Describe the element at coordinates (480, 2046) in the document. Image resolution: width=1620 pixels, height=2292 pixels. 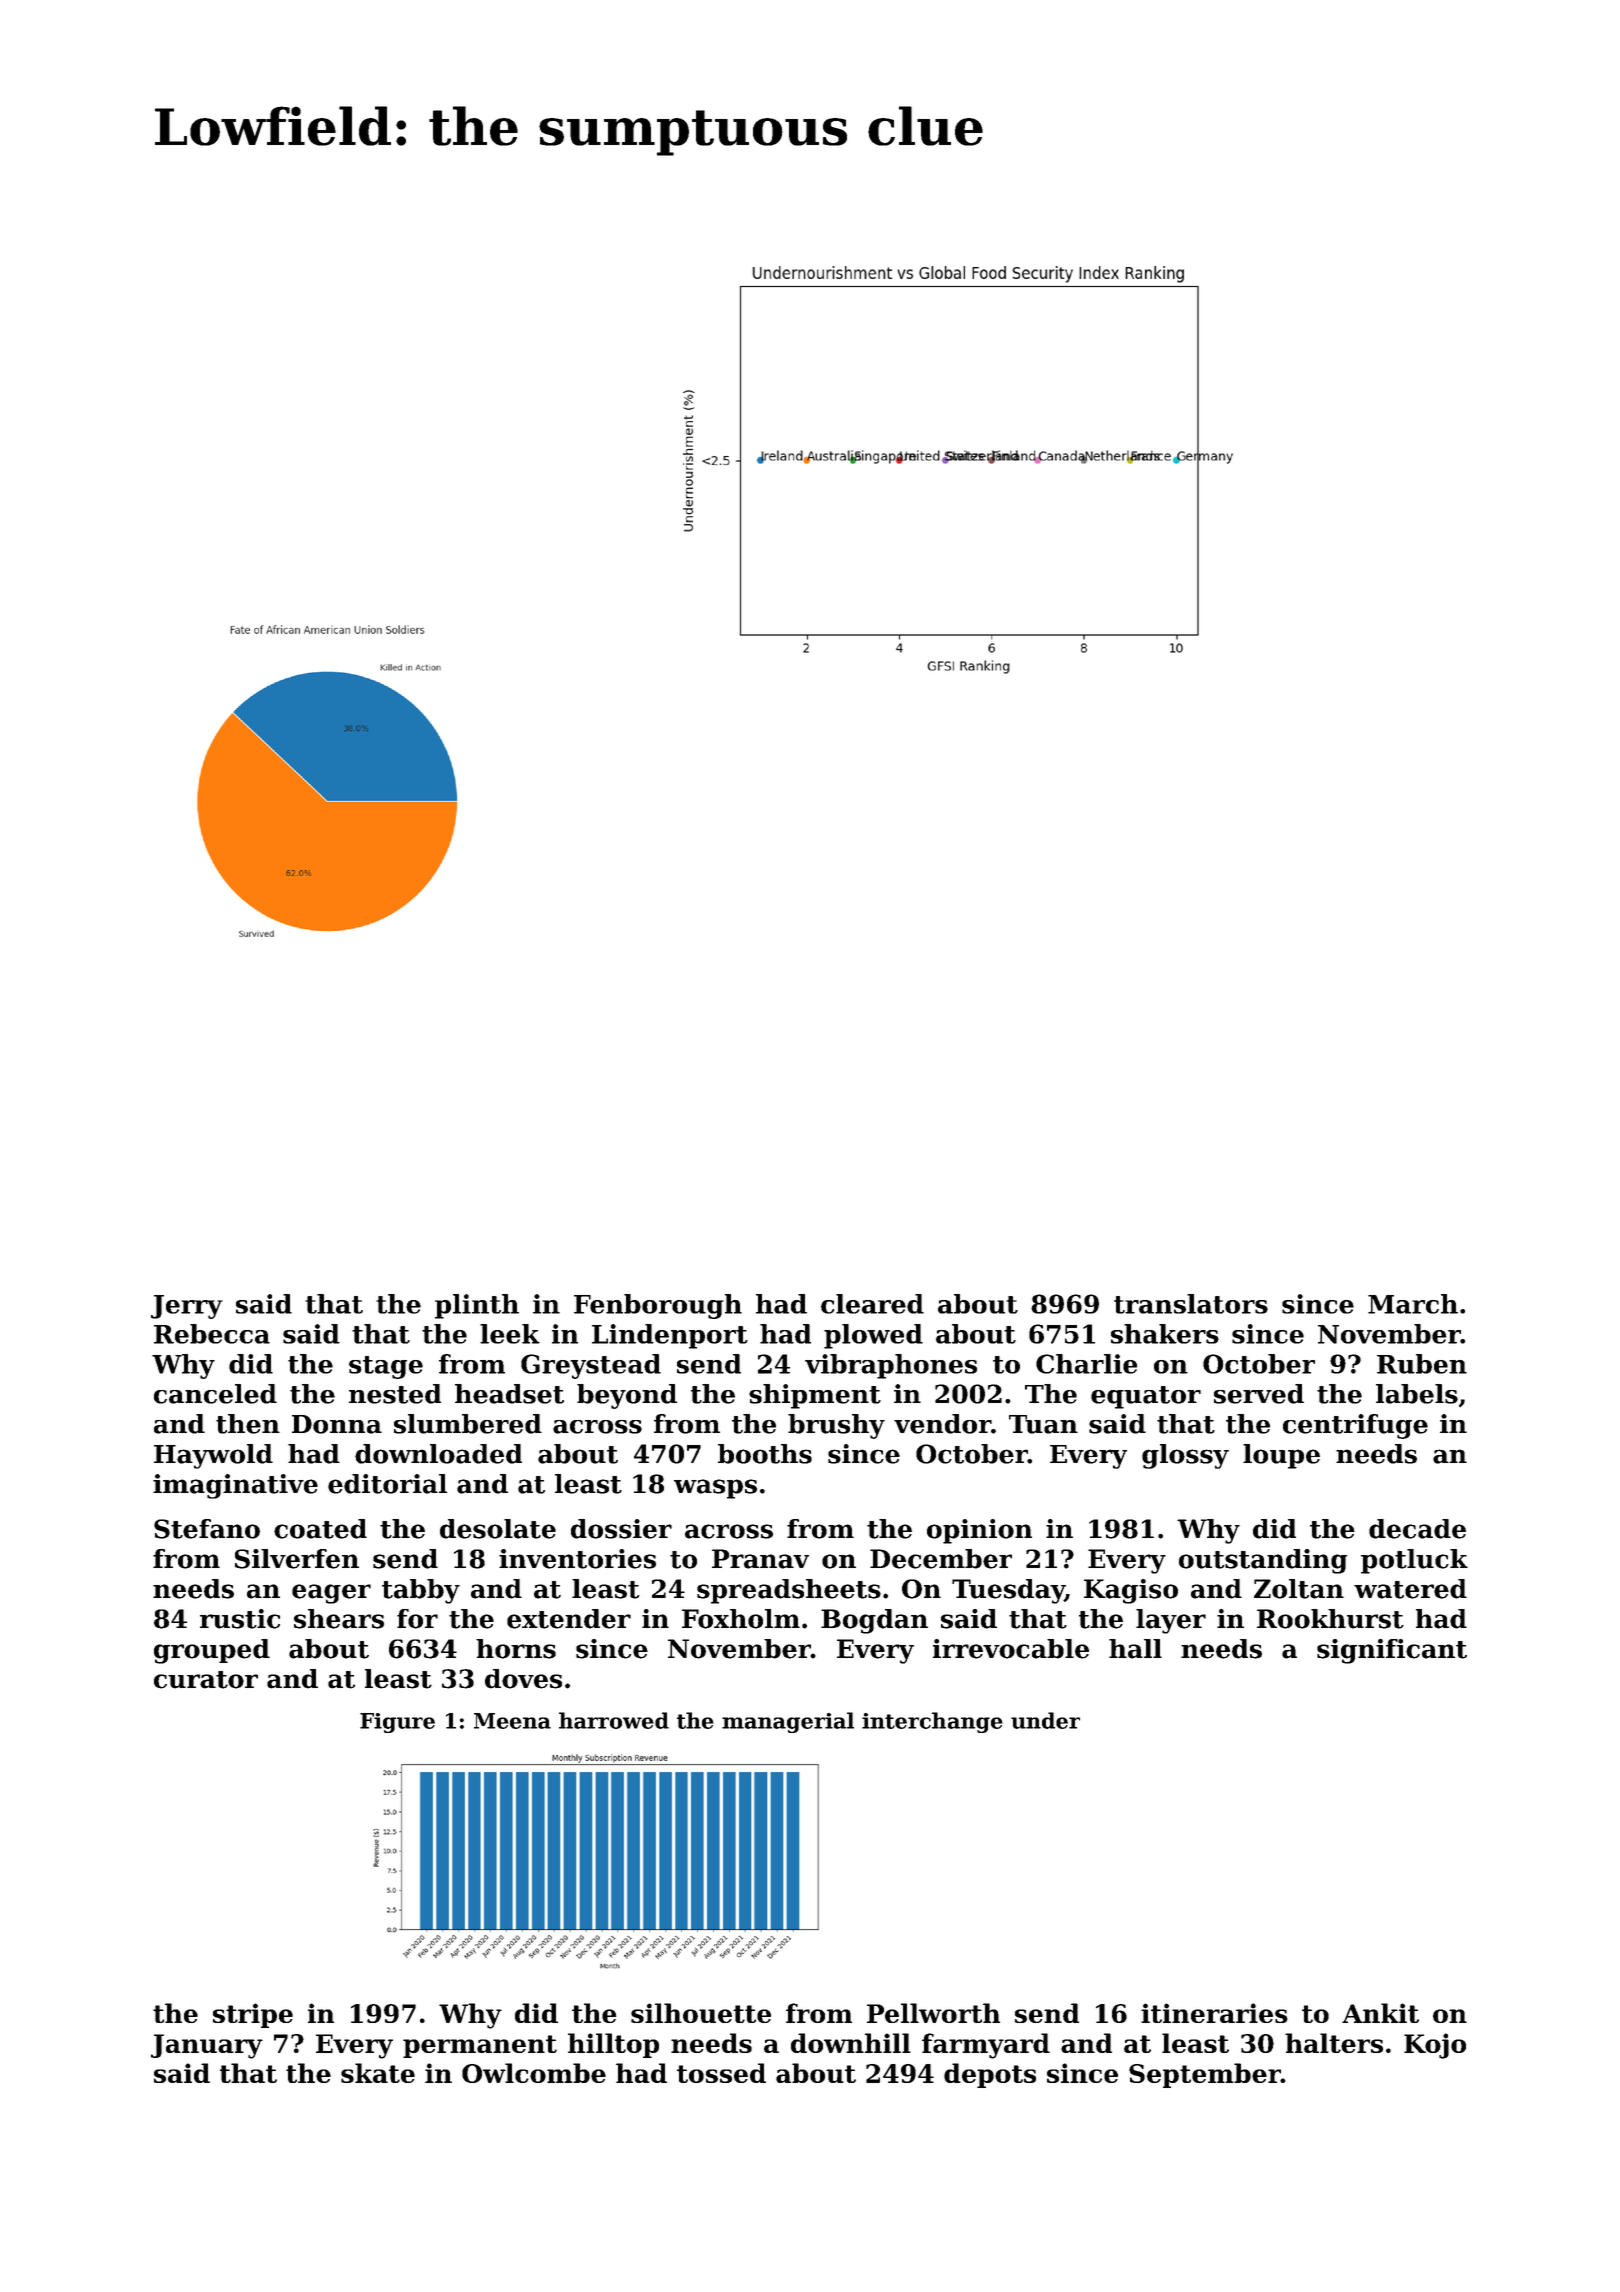
I see `permanent` at that location.
